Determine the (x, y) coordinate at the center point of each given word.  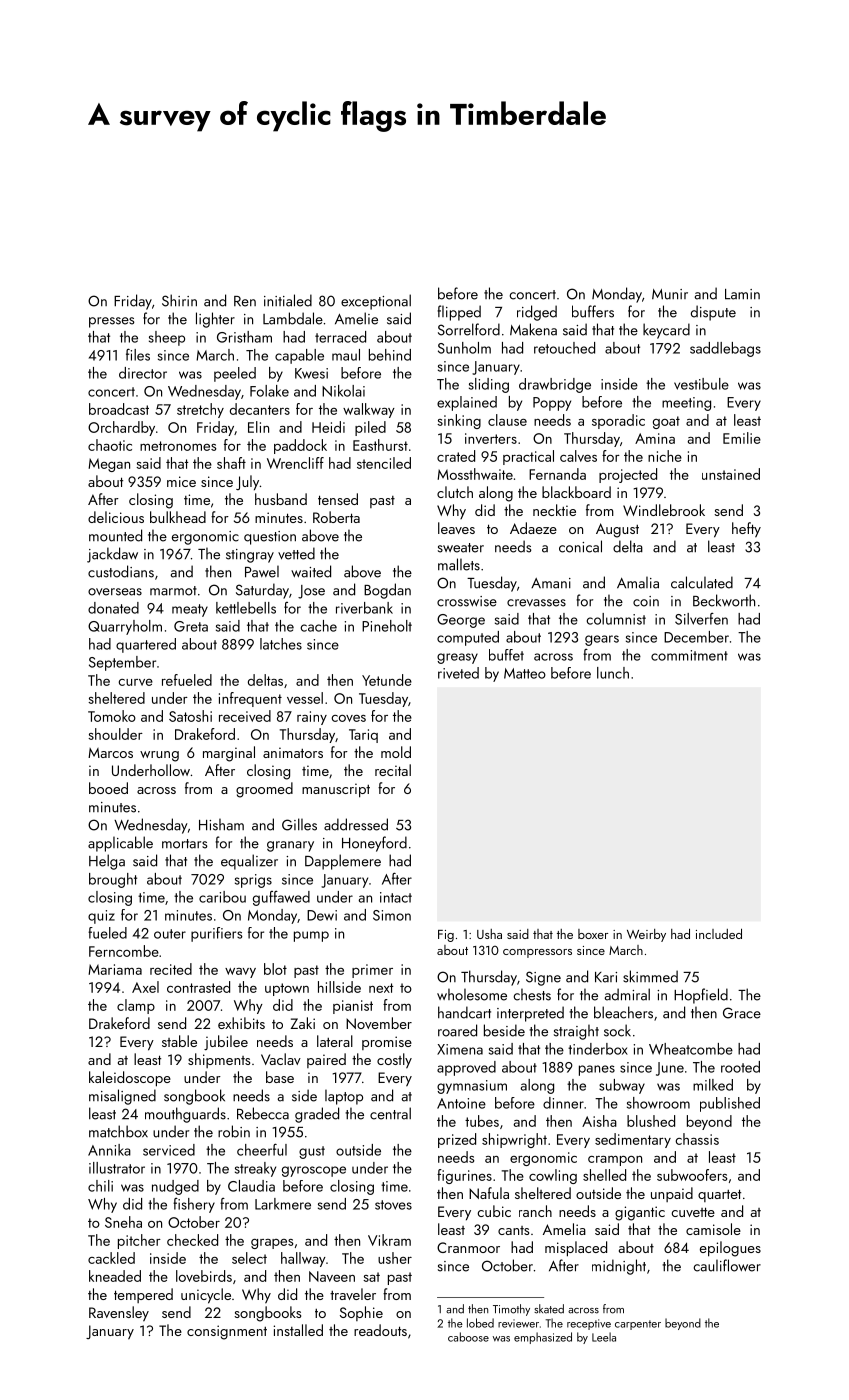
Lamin (742, 294)
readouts (380, 1330)
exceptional (376, 302)
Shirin (179, 300)
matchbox (118, 1131)
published (730, 1104)
